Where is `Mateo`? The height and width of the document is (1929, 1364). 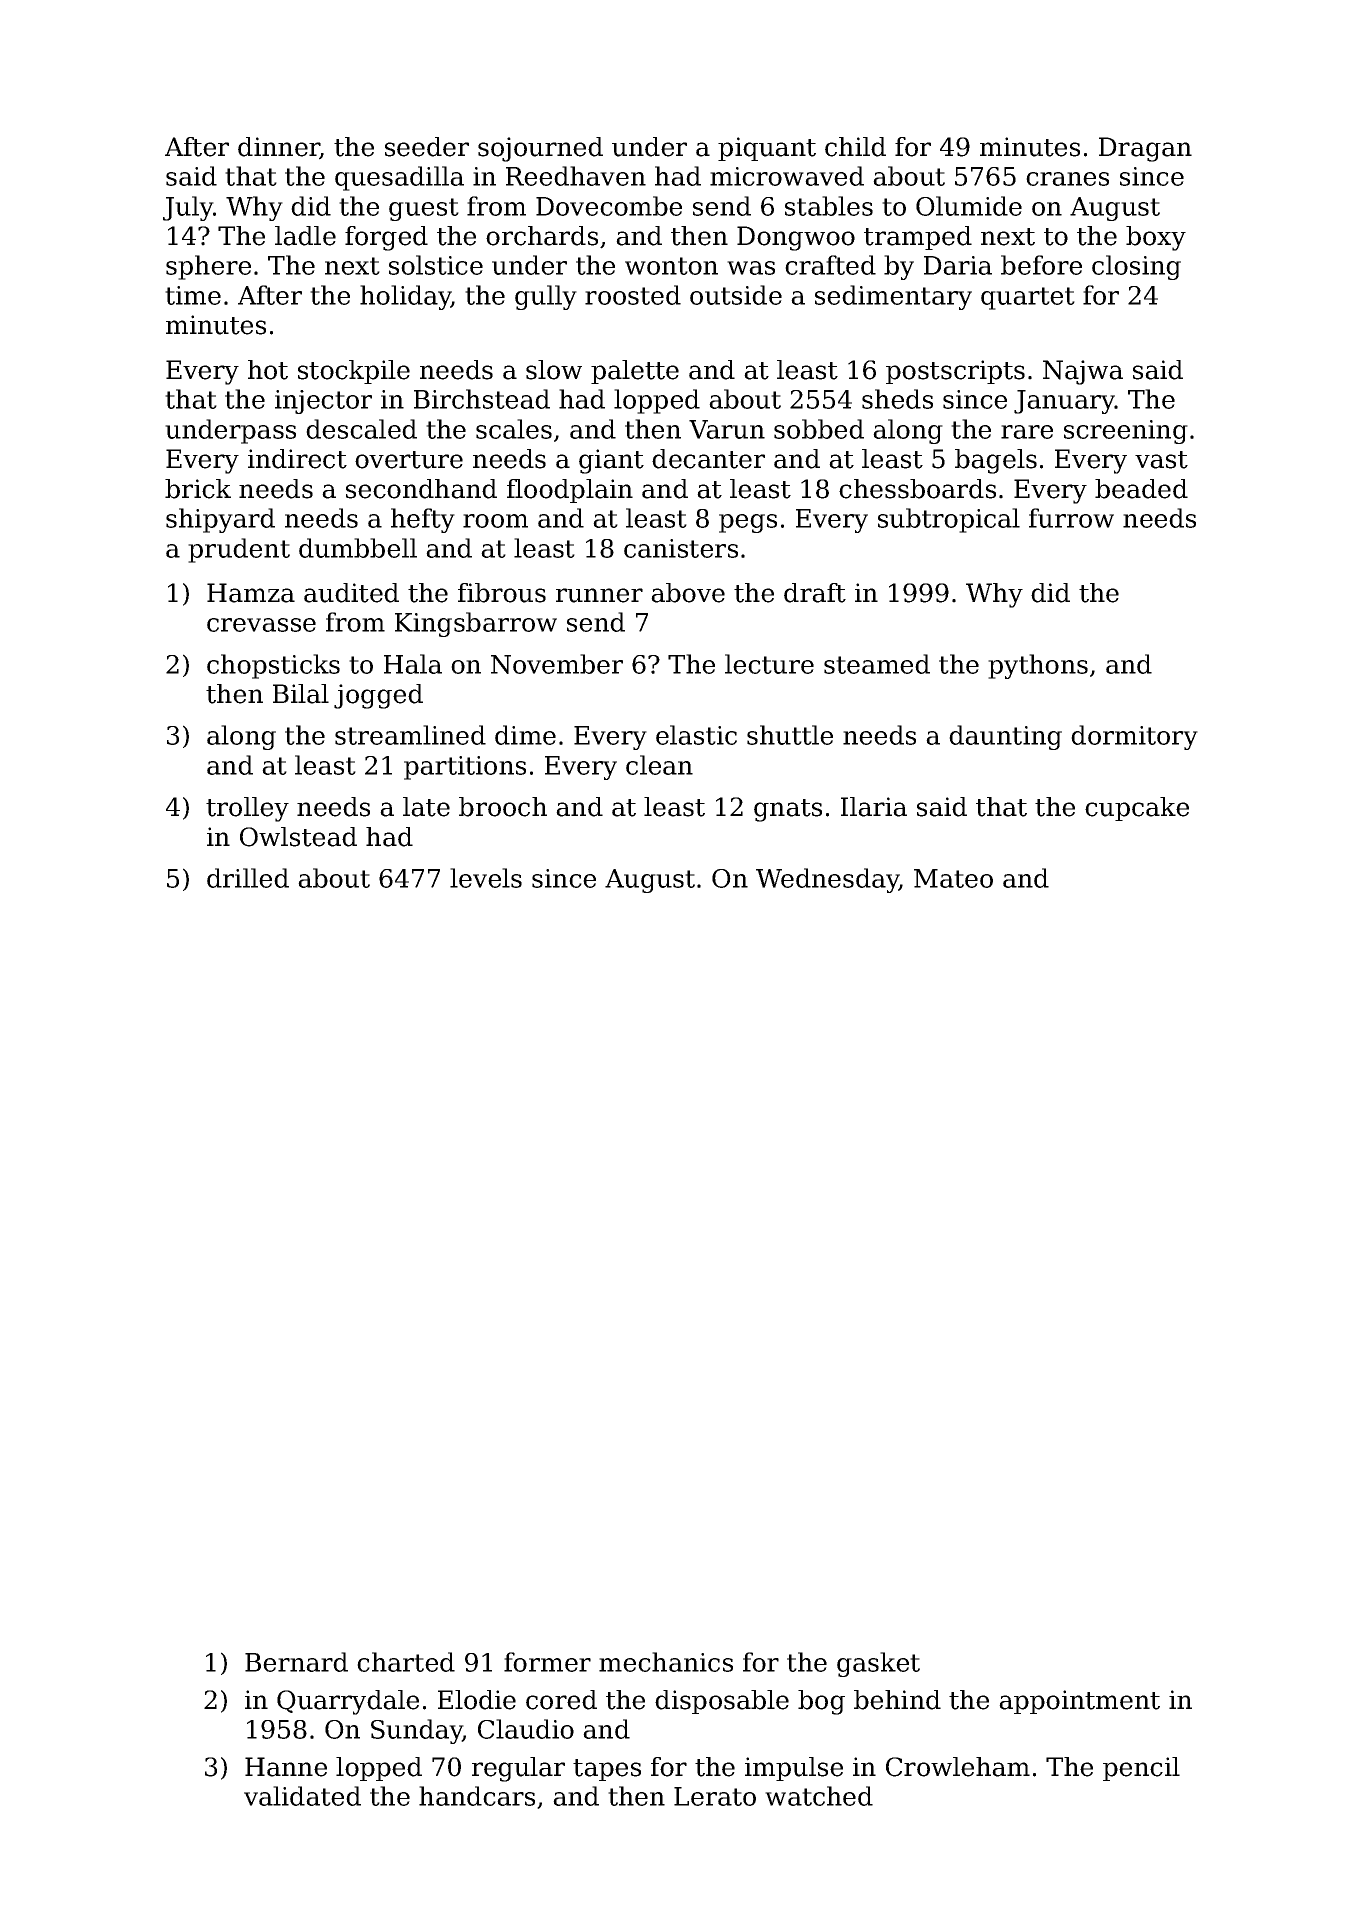
Mateo is located at coordinates (953, 878).
